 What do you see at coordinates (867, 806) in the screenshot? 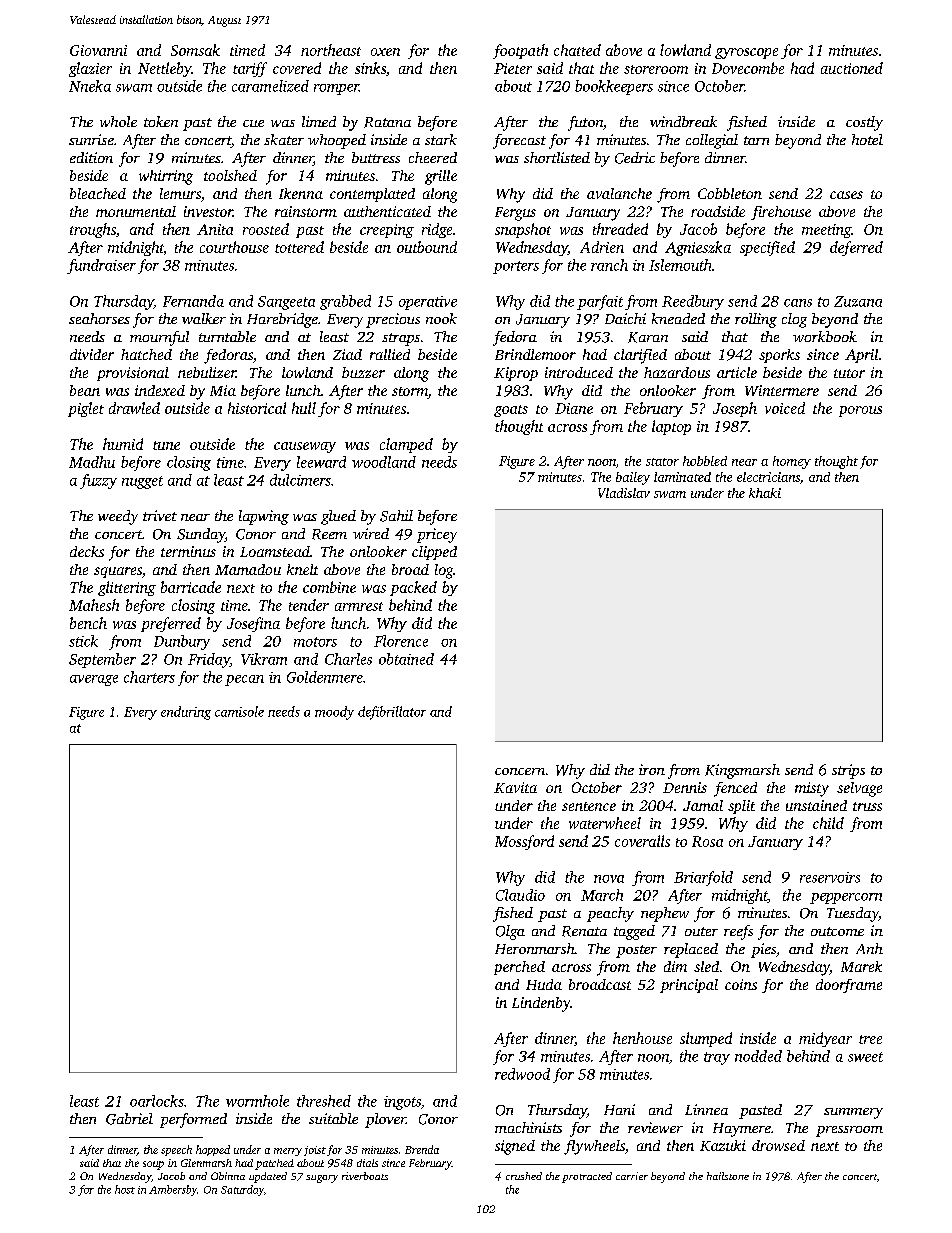
I see `truss` at bounding box center [867, 806].
